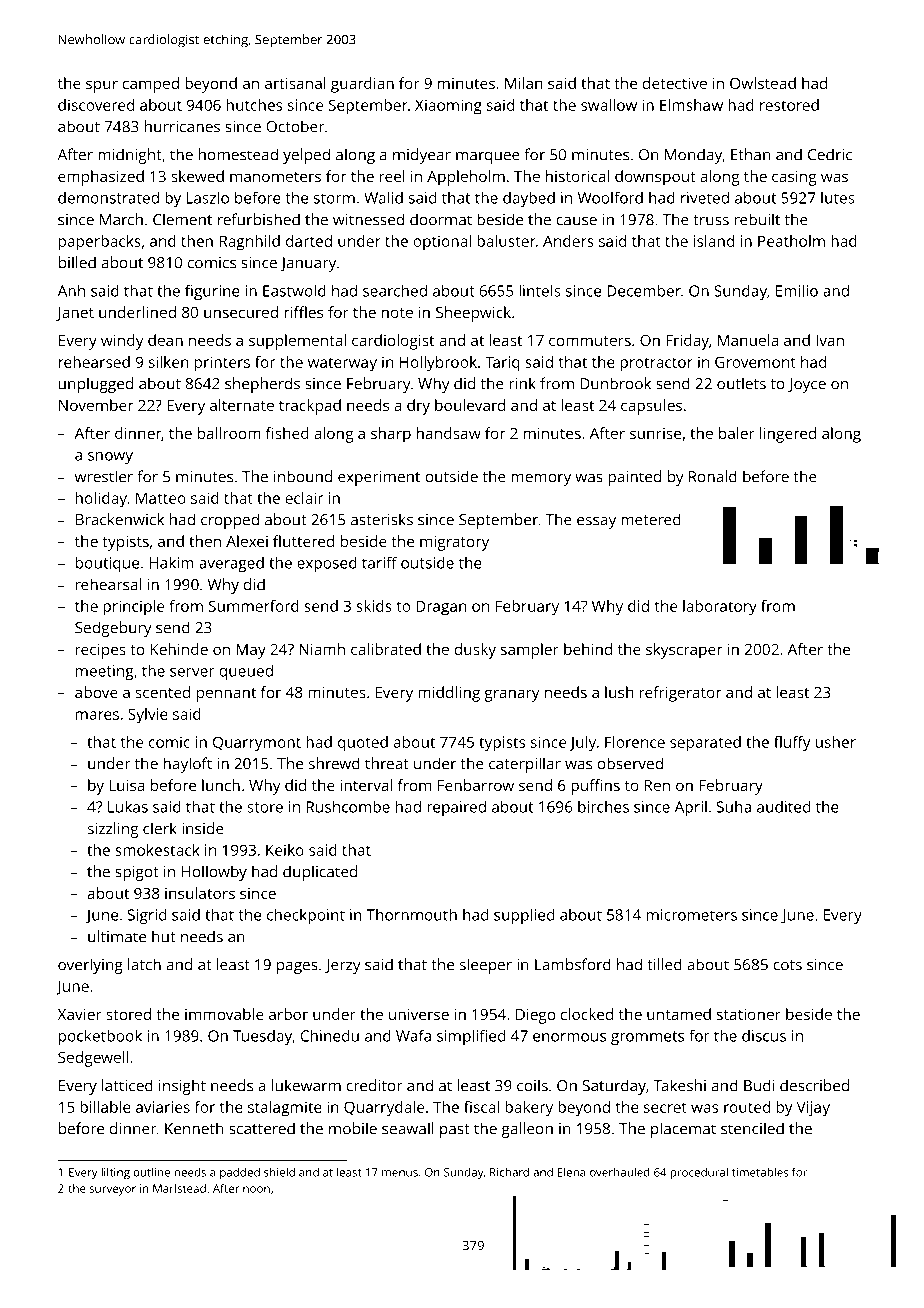  Describe the element at coordinates (77, 262) in the screenshot. I see `billed` at that location.
